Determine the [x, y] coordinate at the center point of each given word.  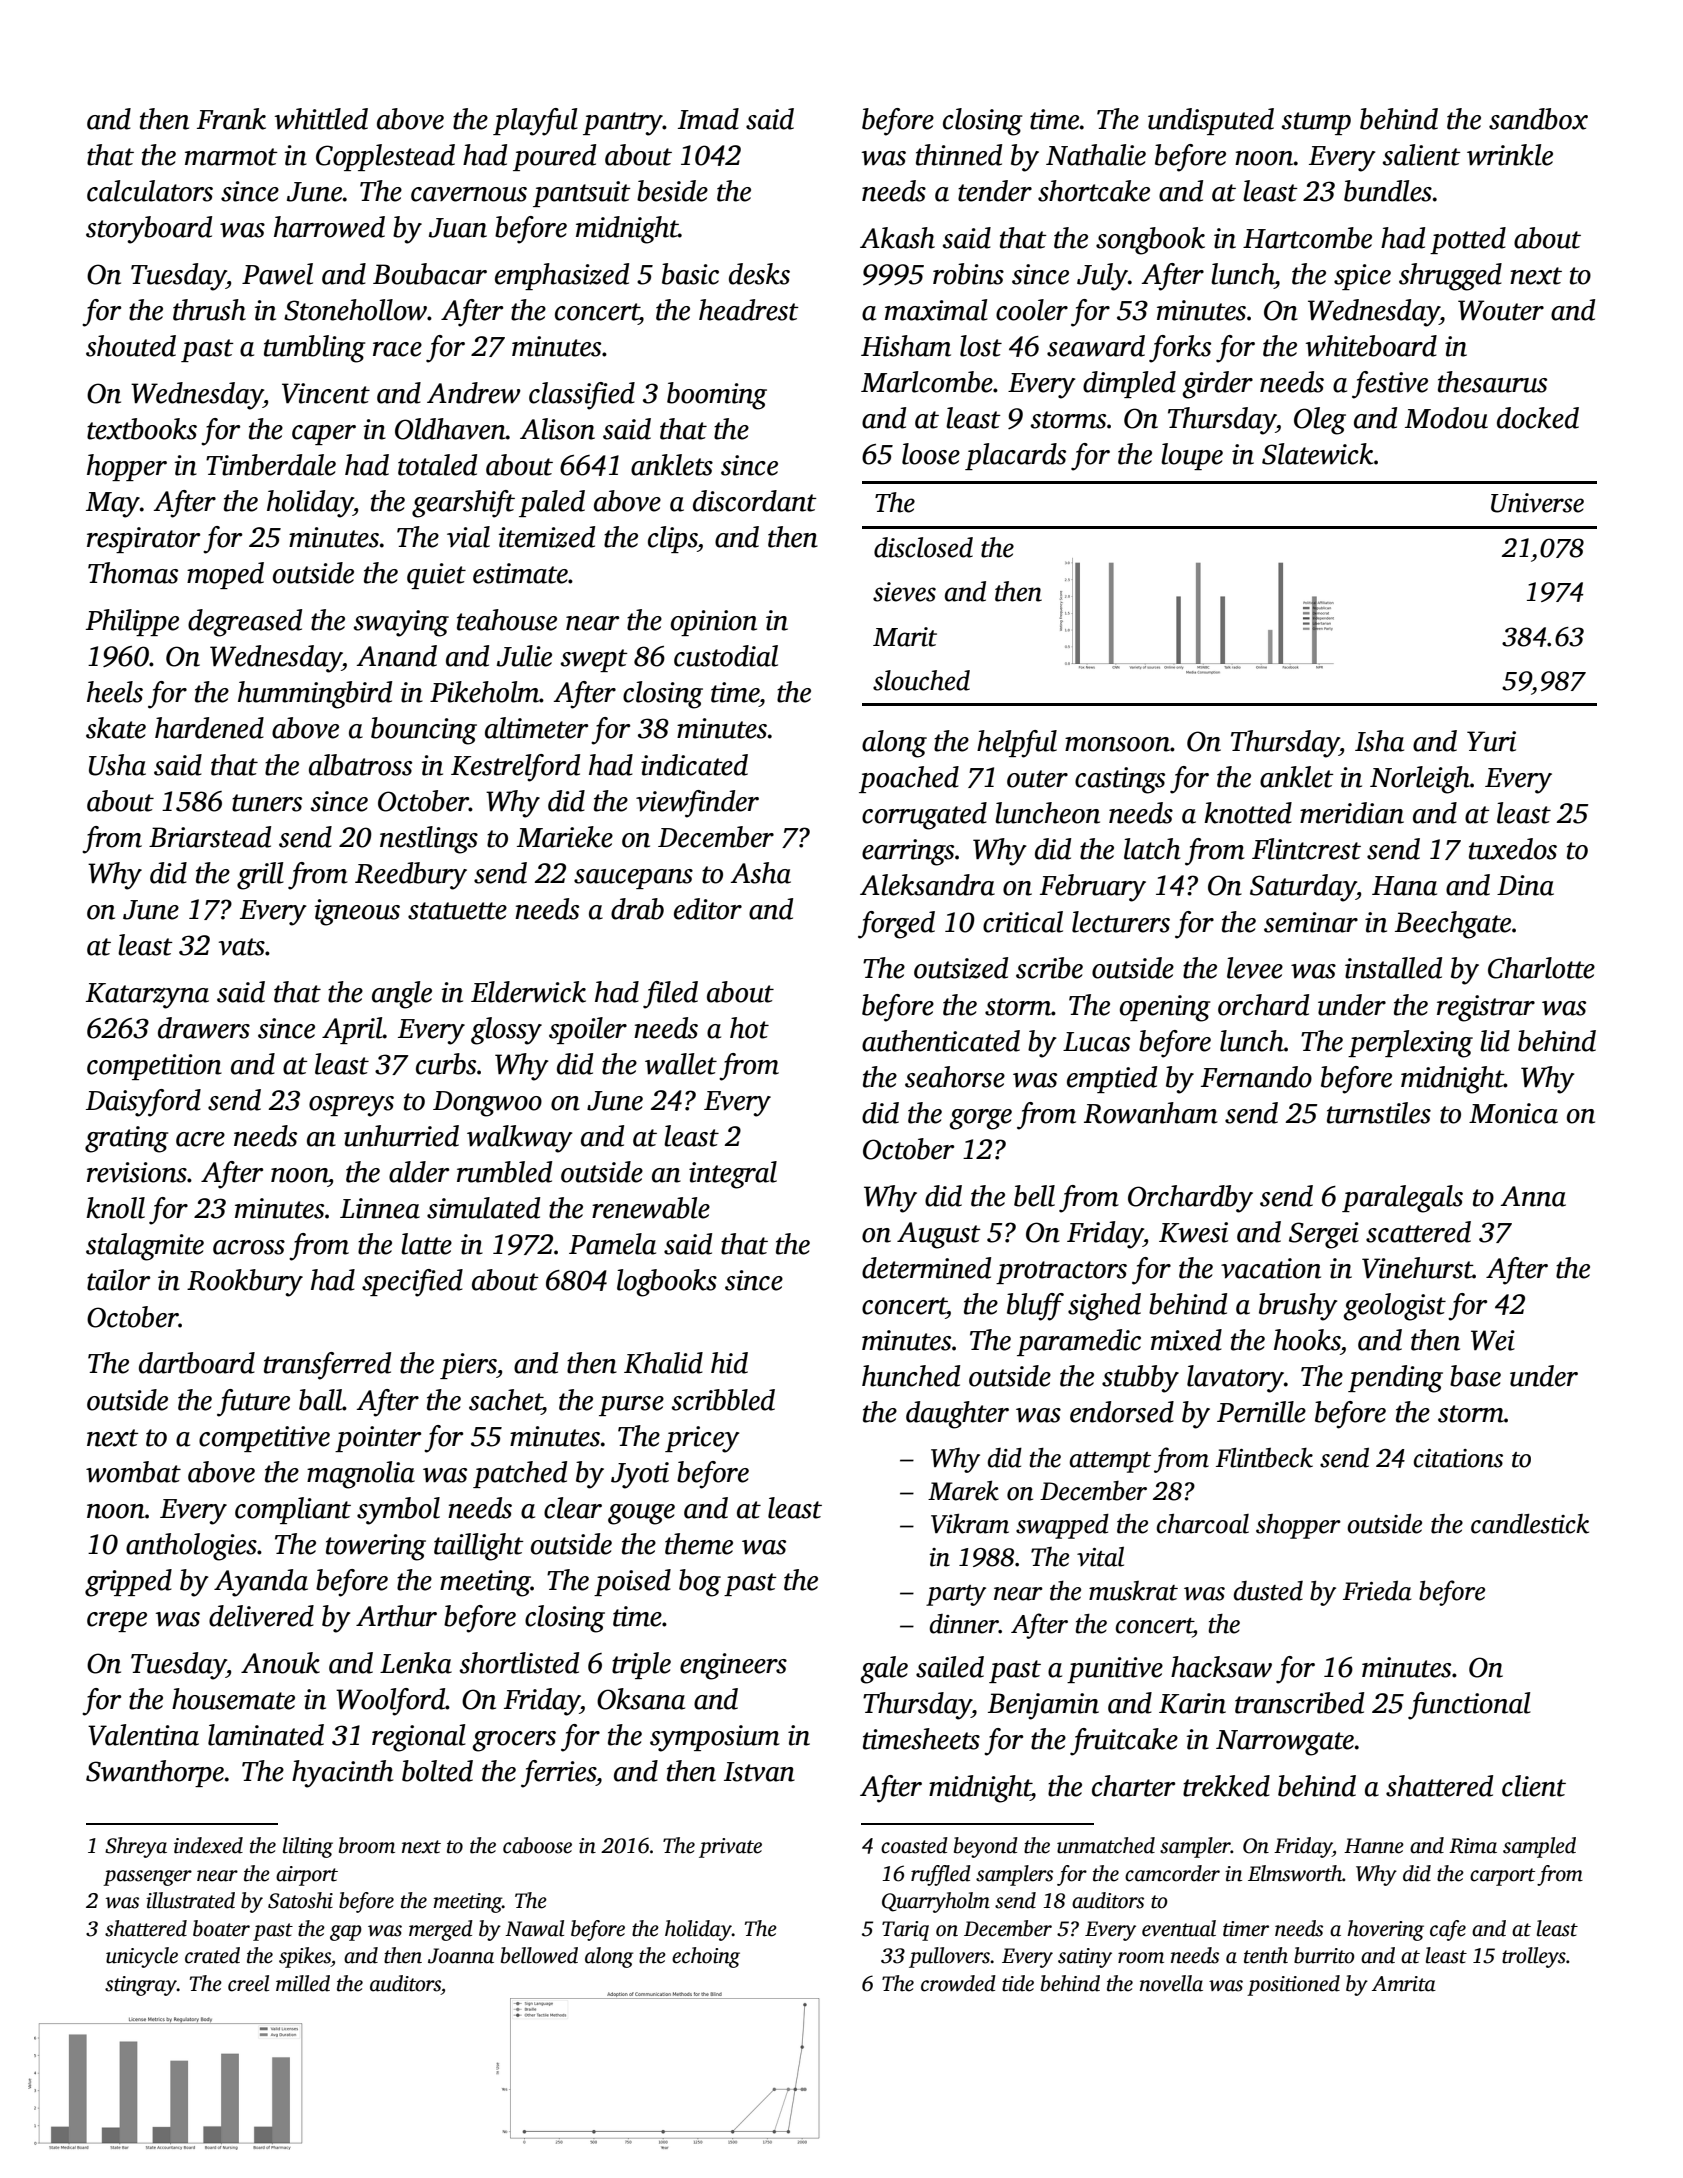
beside [672, 191]
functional [1469, 1706]
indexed [208, 1845]
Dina [1525, 885]
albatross [360, 765]
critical [1023, 922]
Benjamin [1043, 1706]
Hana [1404, 886]
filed [670, 995]
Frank [231, 119]
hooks [1307, 1340]
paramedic [1079, 1342]
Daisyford [143, 1103]
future [253, 1403]
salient [1421, 155]
